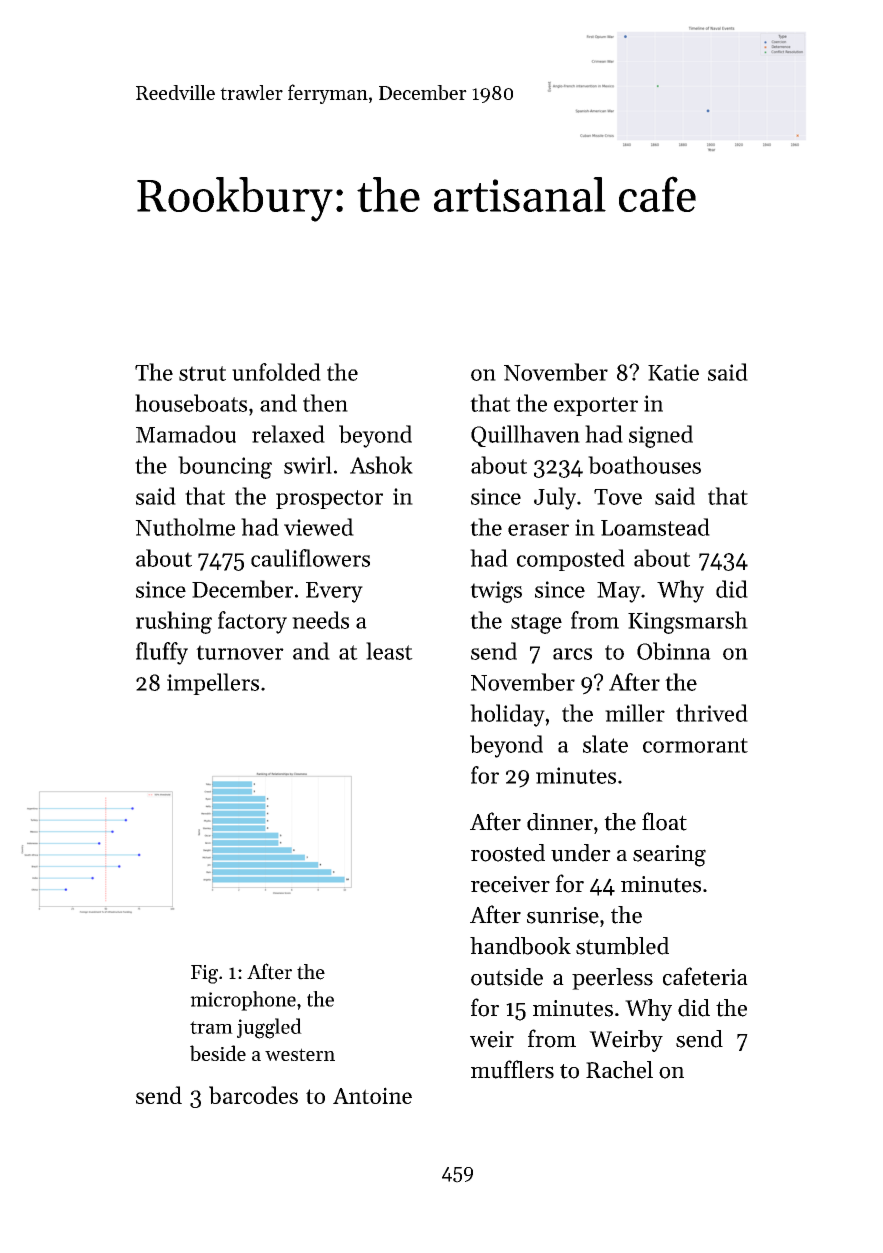 The height and width of the screenshot is (1253, 883). What do you see at coordinates (213, 684) in the screenshot?
I see `impellers` at bounding box center [213, 684].
